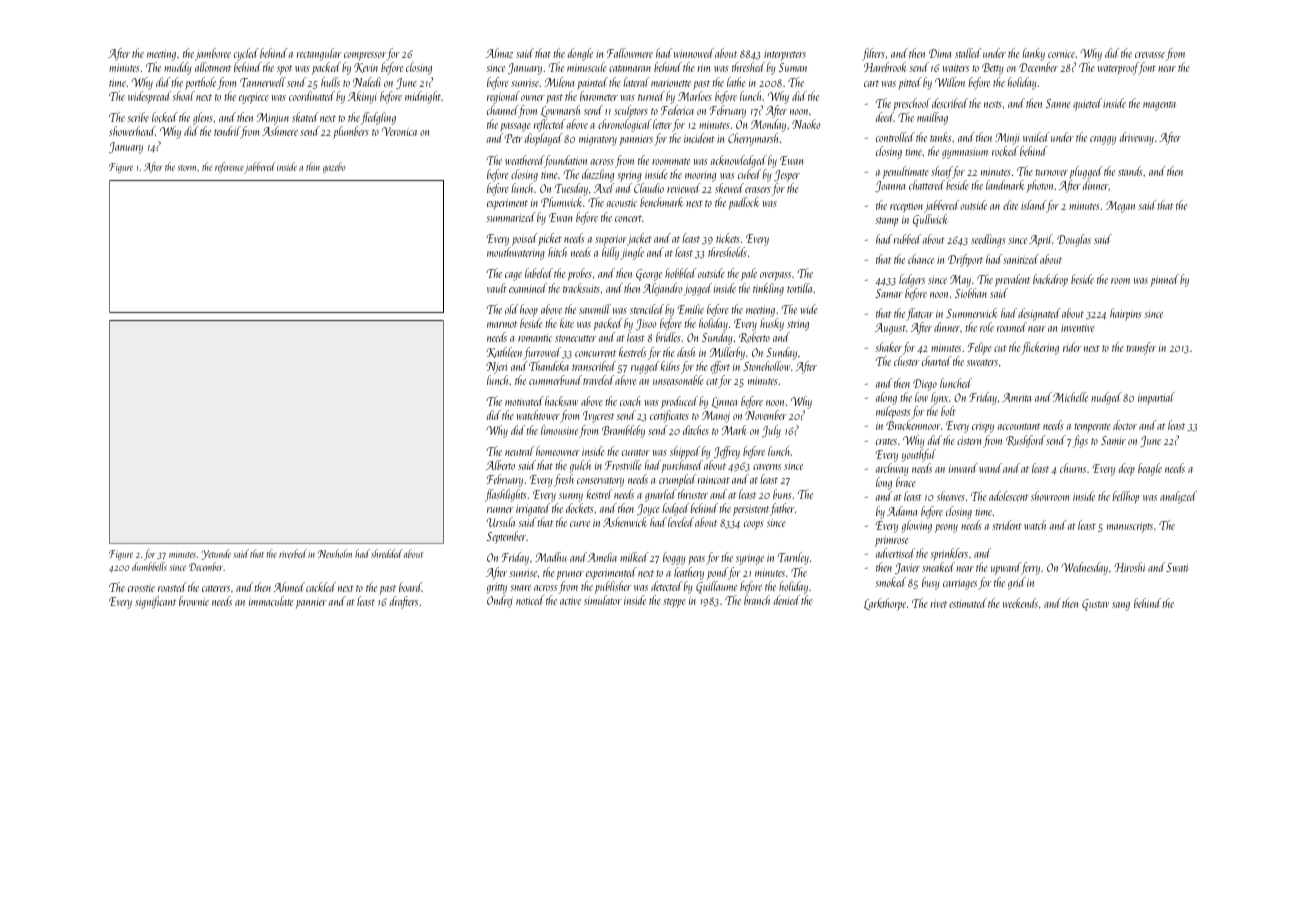 Image resolution: width=1308 pixels, height=924 pixels. Describe the element at coordinates (766, 415) in the document. I see `November` at that location.
